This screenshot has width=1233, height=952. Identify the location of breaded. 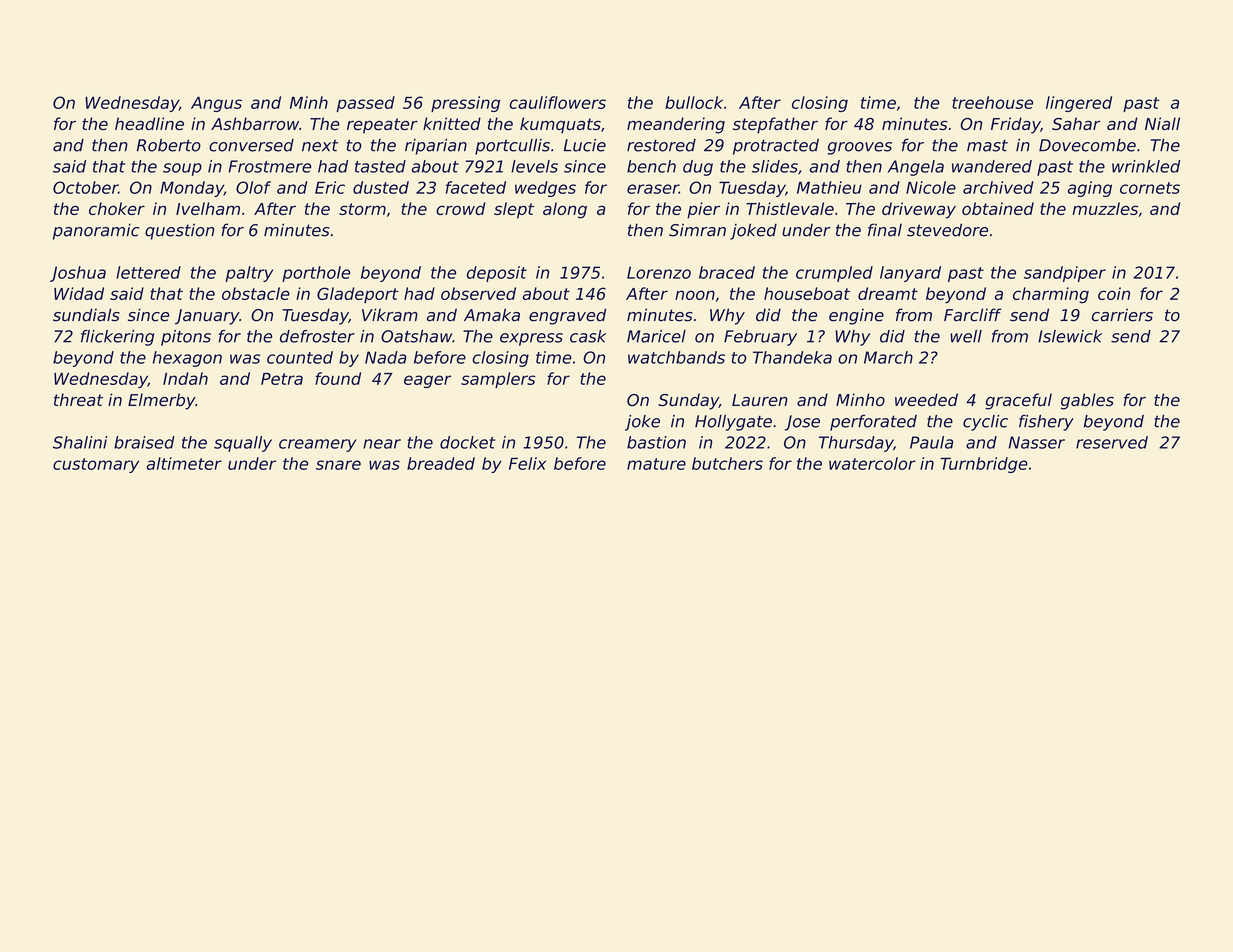
(441, 463).
